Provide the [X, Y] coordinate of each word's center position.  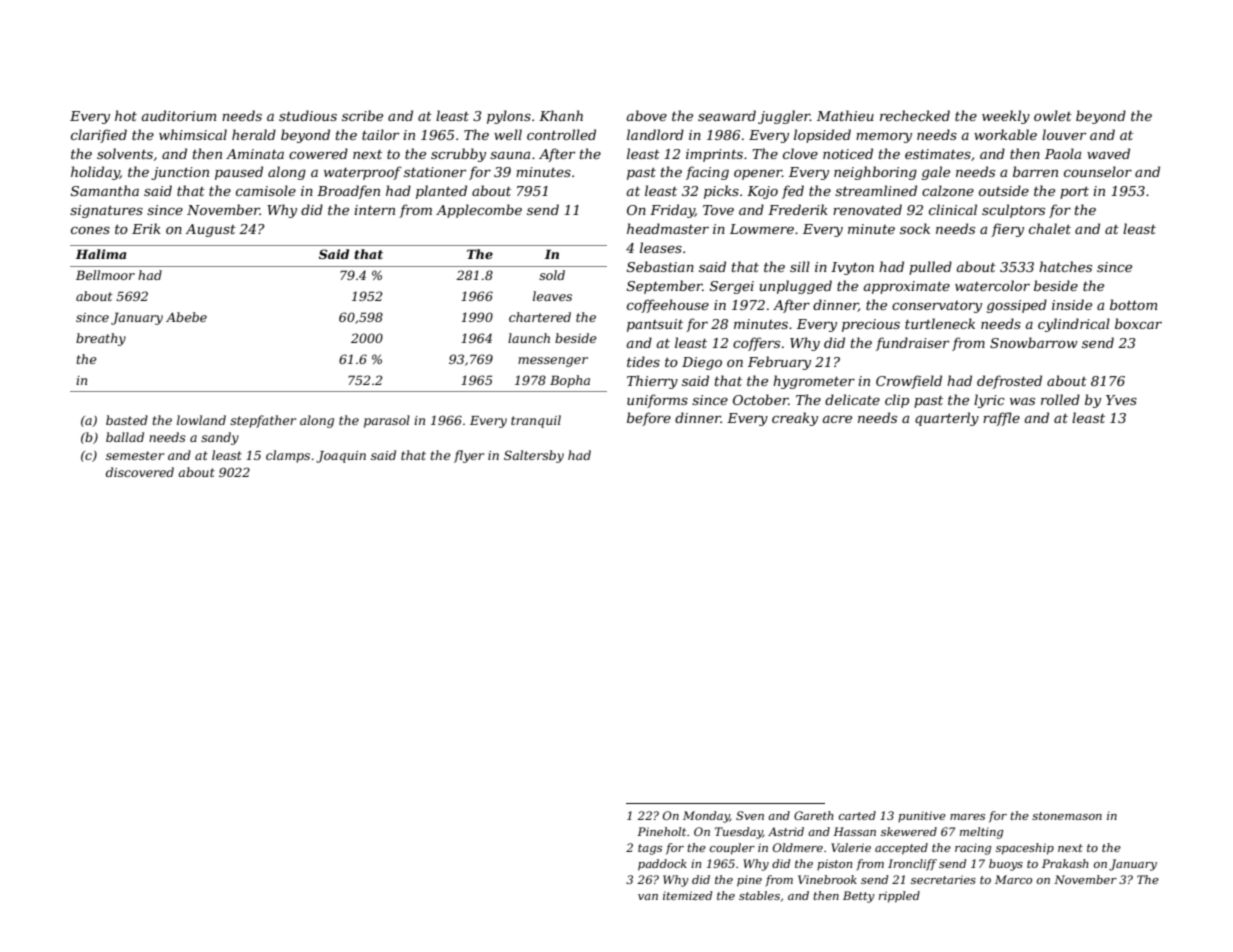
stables [759, 895]
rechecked [915, 115]
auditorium [178, 115]
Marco [1013, 879]
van [648, 897]
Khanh [561, 115]
